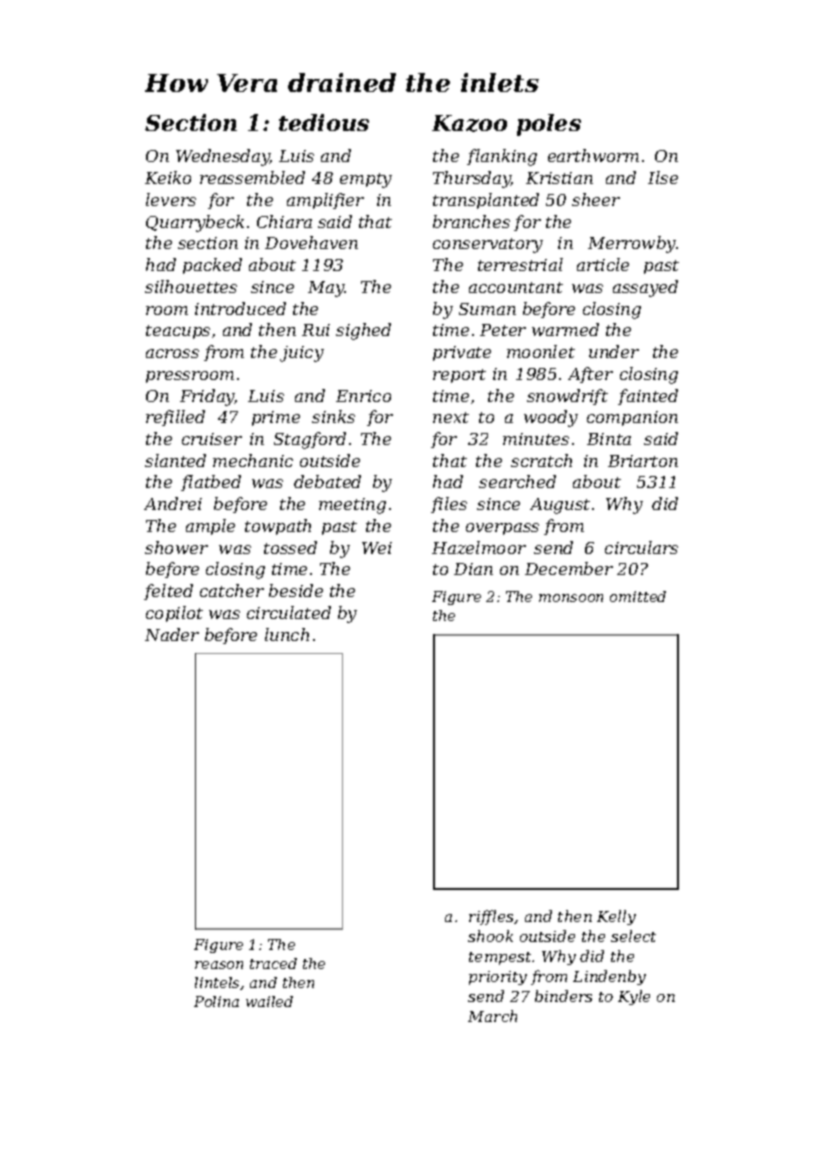  Describe the element at coordinates (172, 634) in the page. I see `Nader` at that location.
